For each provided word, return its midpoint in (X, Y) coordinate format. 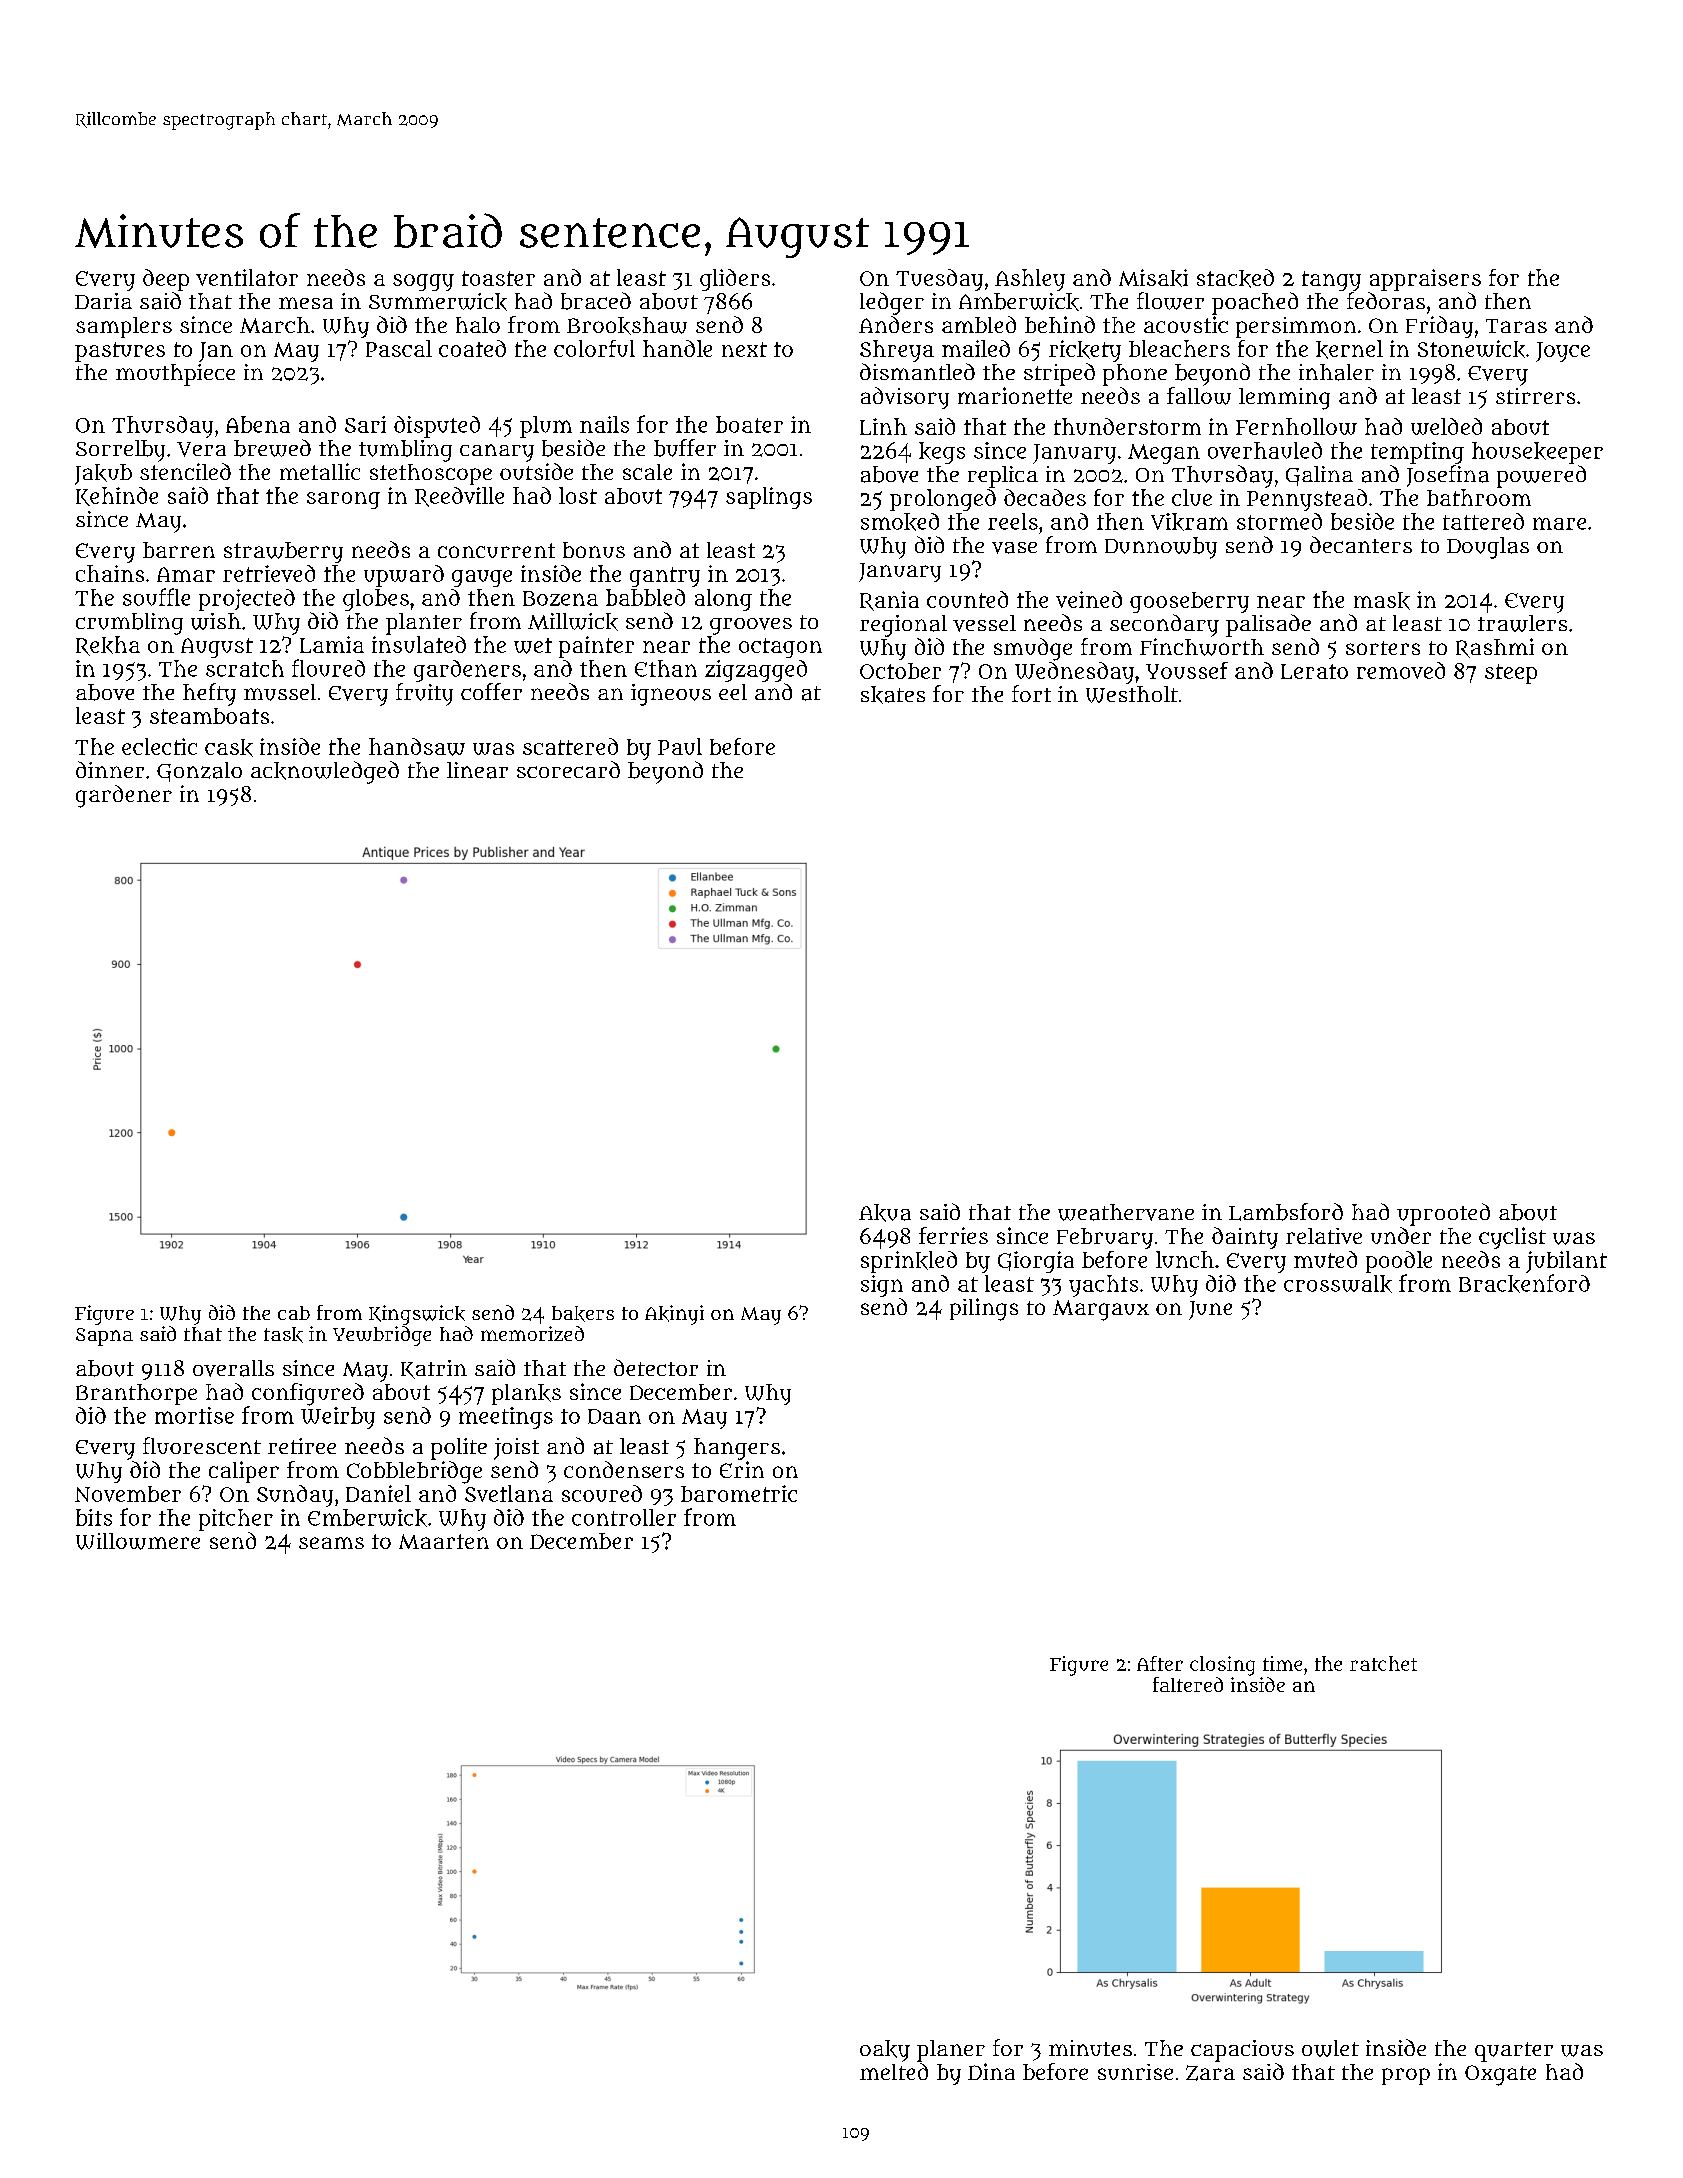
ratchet (1383, 1663)
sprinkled (909, 1262)
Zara (1210, 2073)
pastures (120, 352)
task (283, 1335)
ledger (892, 303)
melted (894, 2071)
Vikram (1189, 522)
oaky (885, 2051)
